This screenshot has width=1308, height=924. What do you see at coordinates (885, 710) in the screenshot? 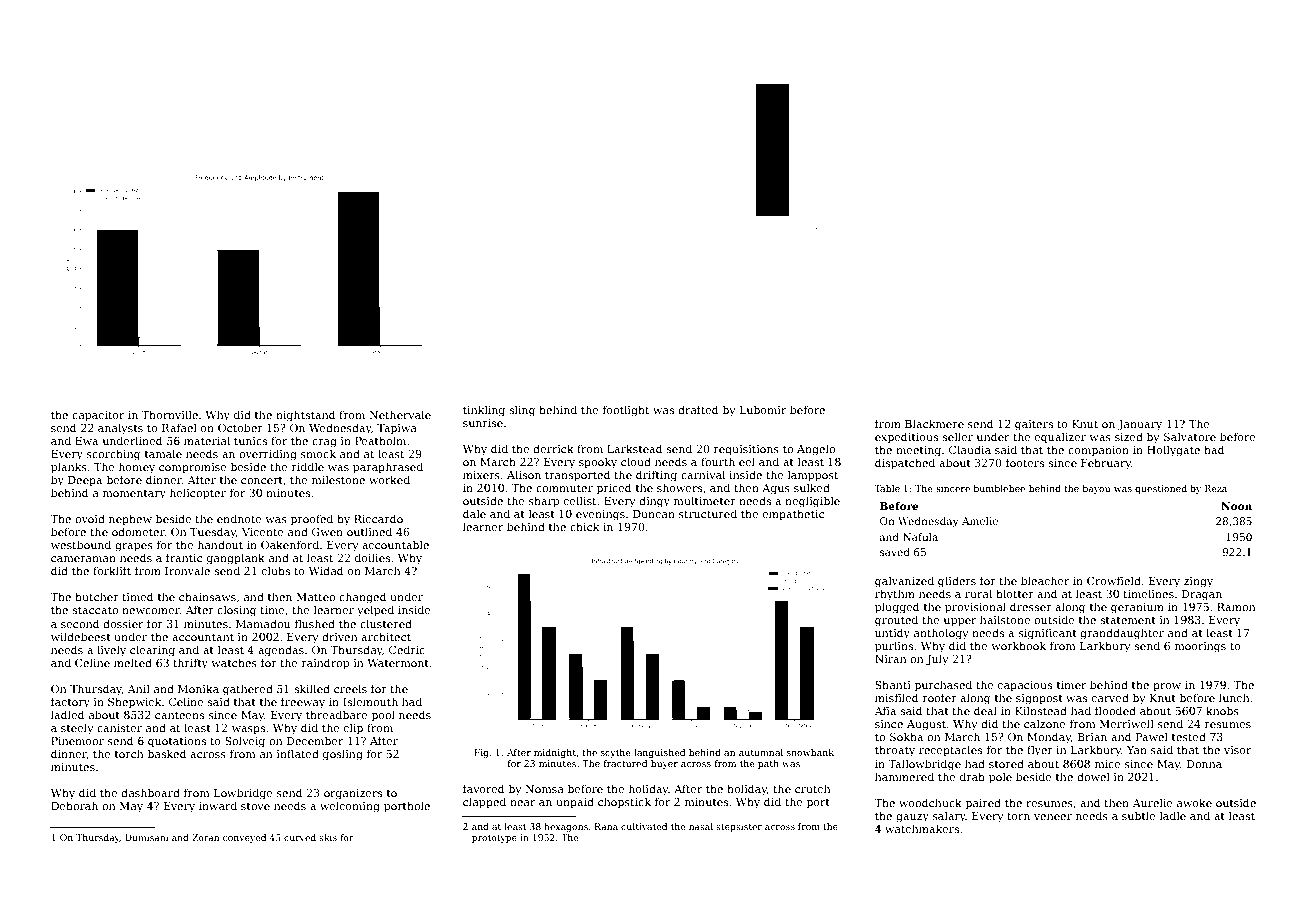
I see `Afia` at bounding box center [885, 710].
